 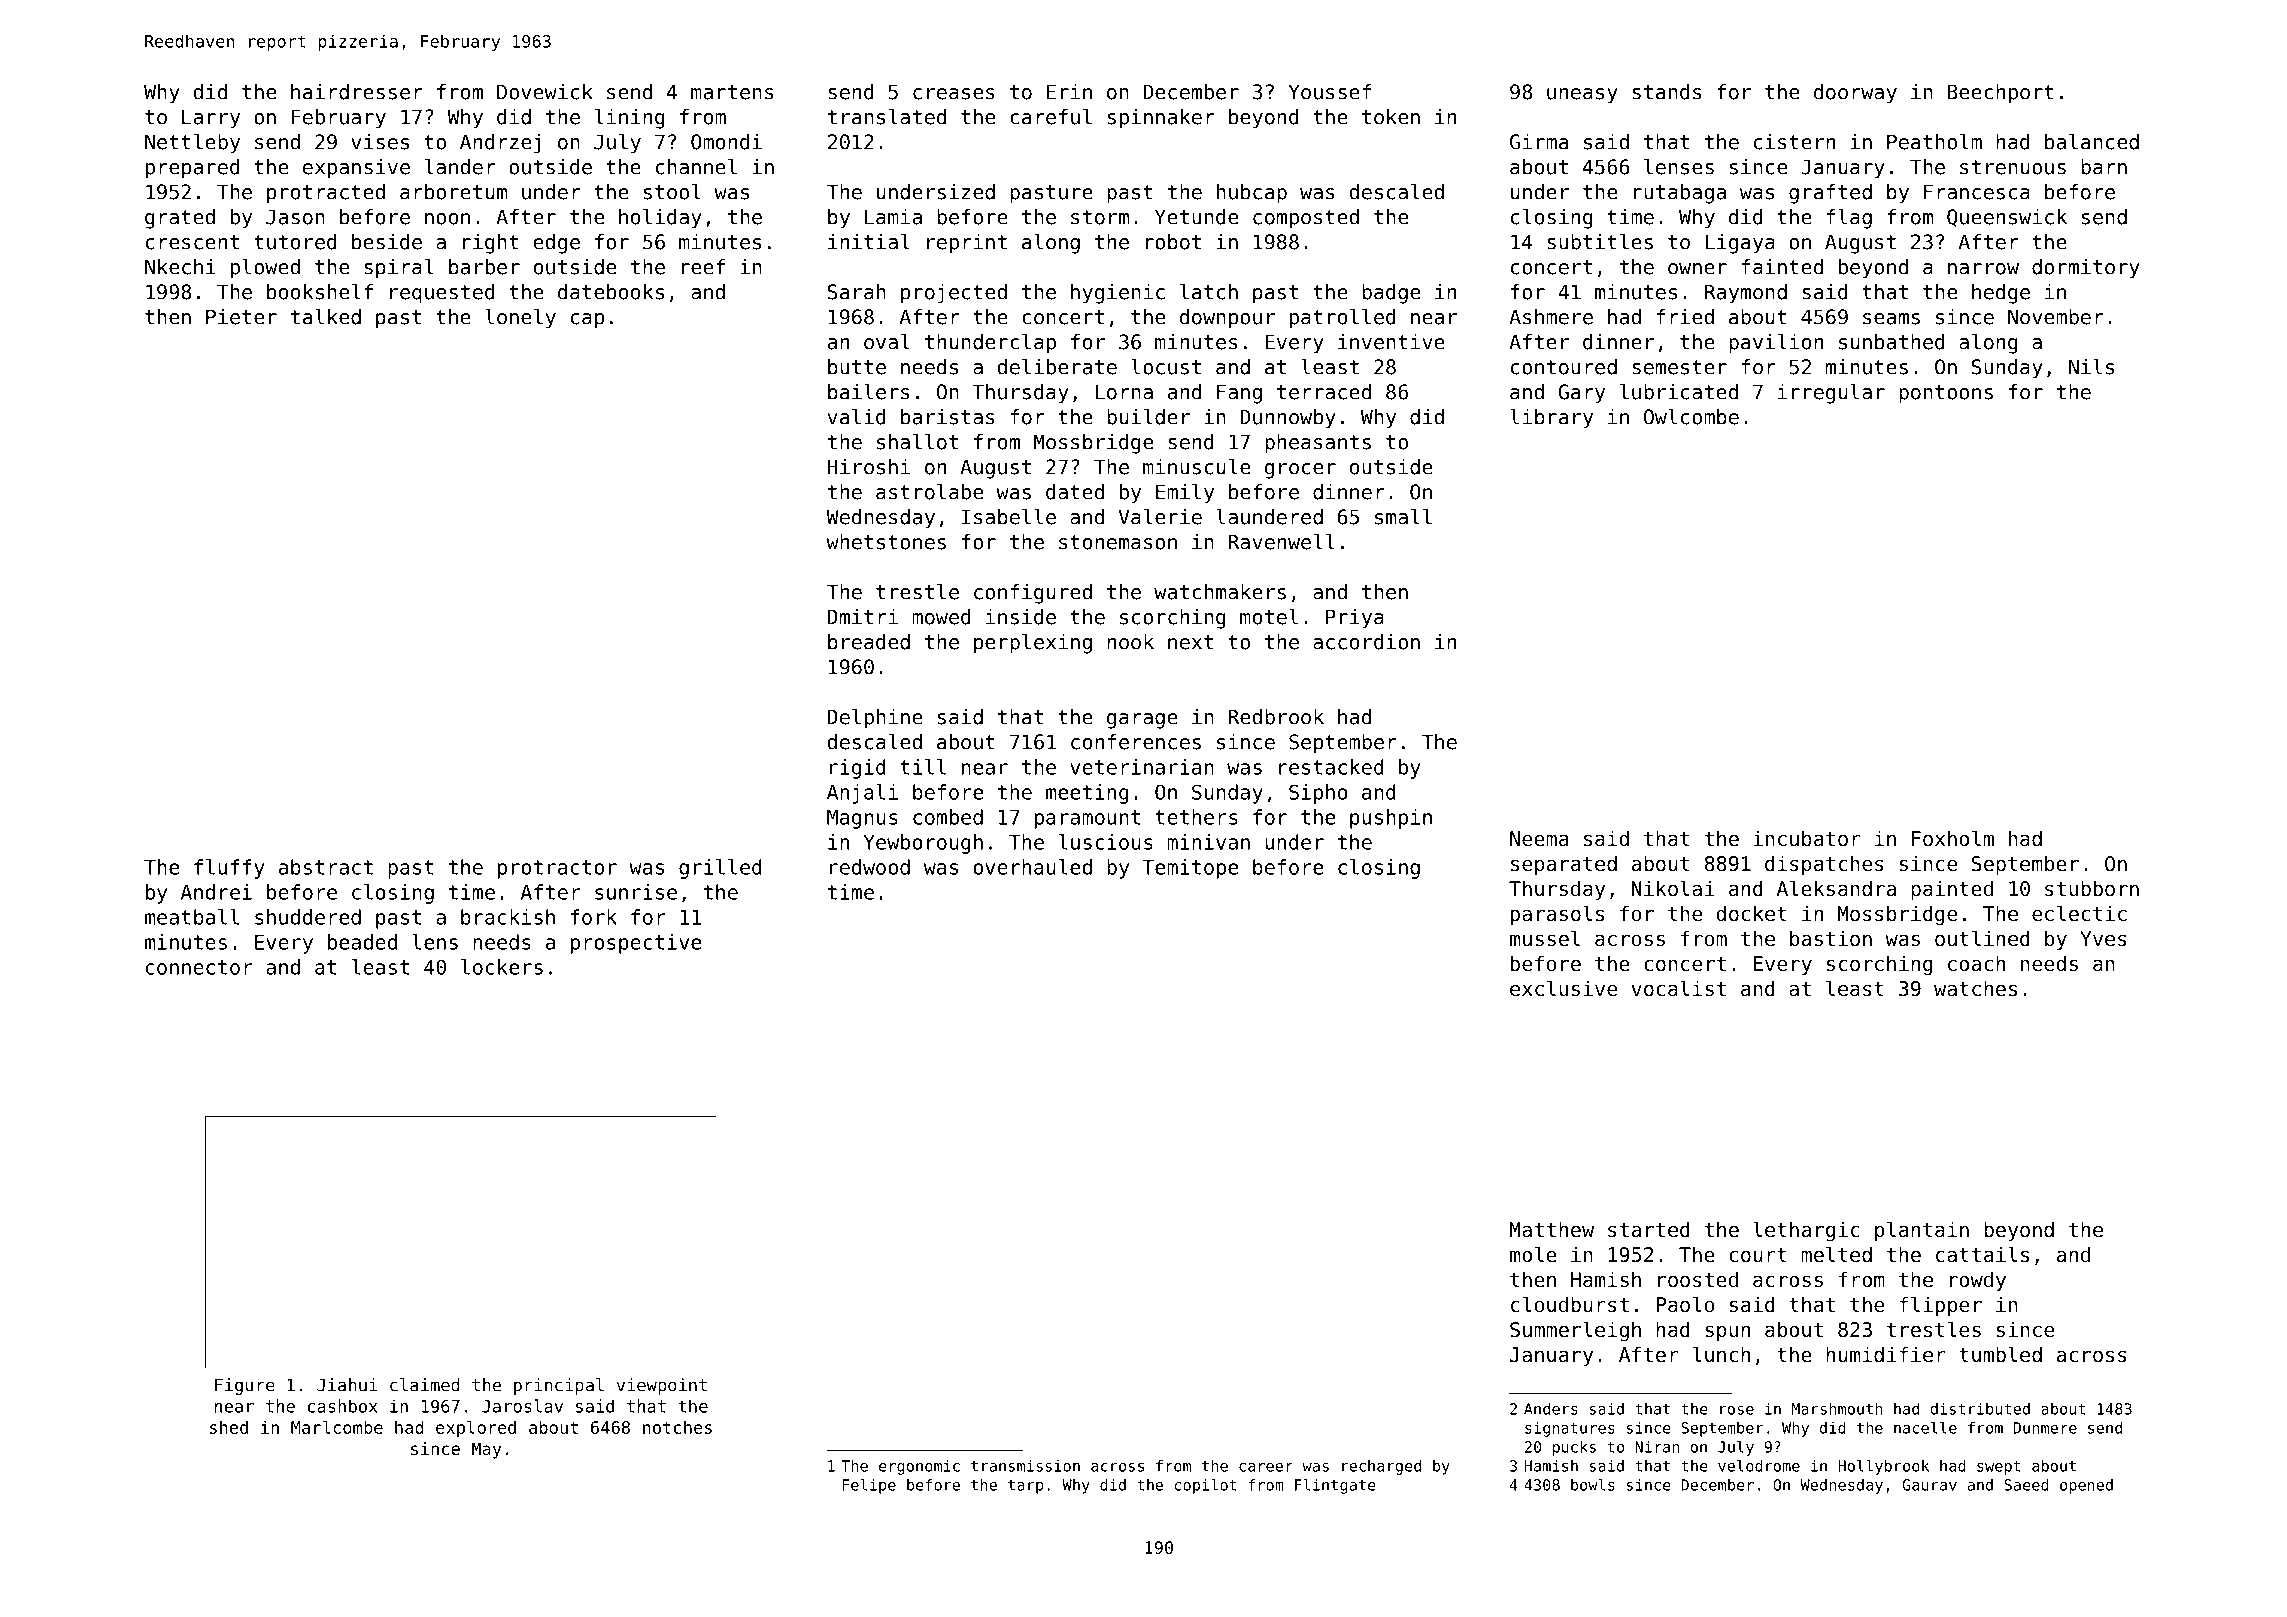 I want to click on pushpin, so click(x=1391, y=819).
